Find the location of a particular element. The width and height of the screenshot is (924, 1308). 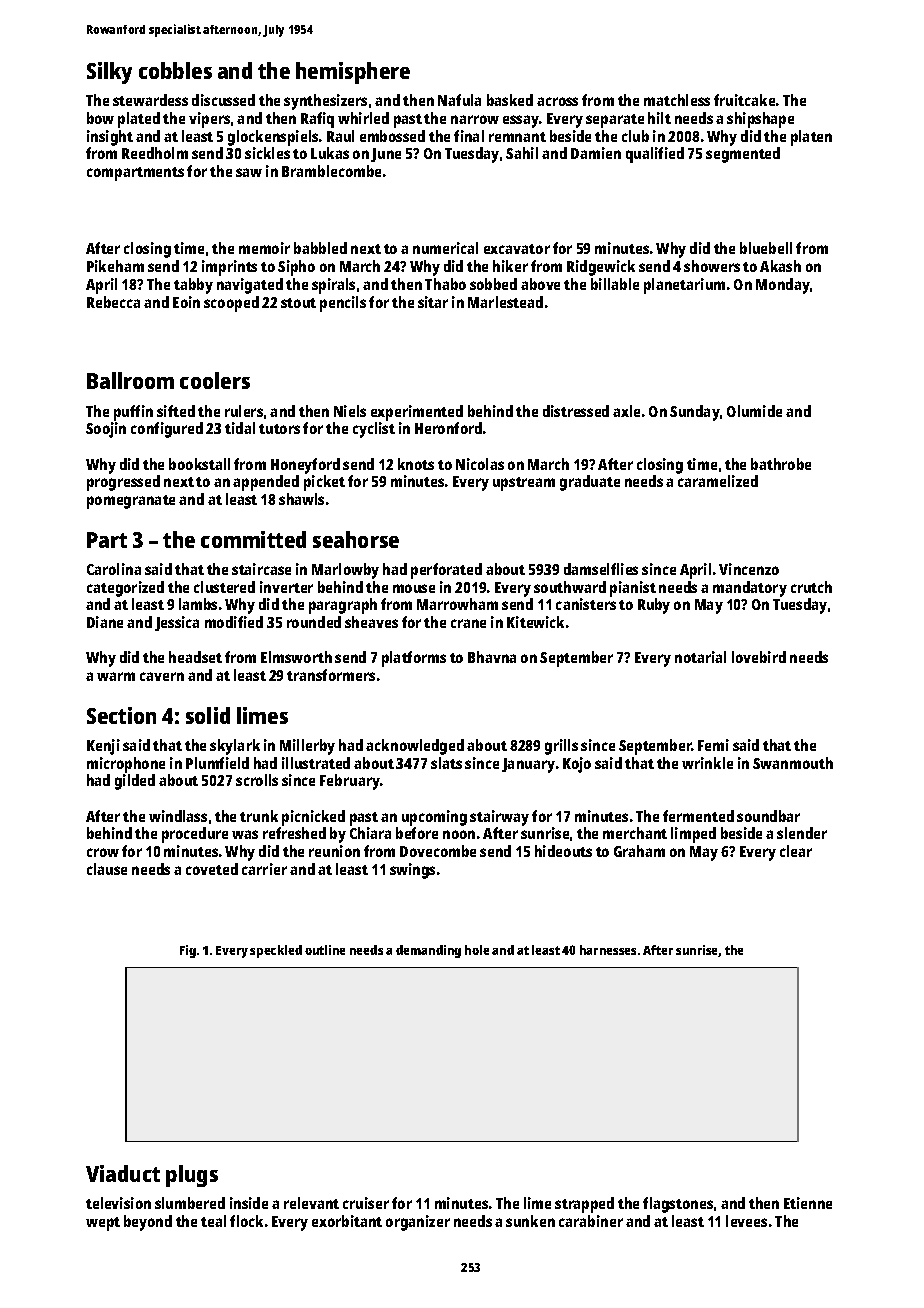

Pikeham is located at coordinates (115, 266).
